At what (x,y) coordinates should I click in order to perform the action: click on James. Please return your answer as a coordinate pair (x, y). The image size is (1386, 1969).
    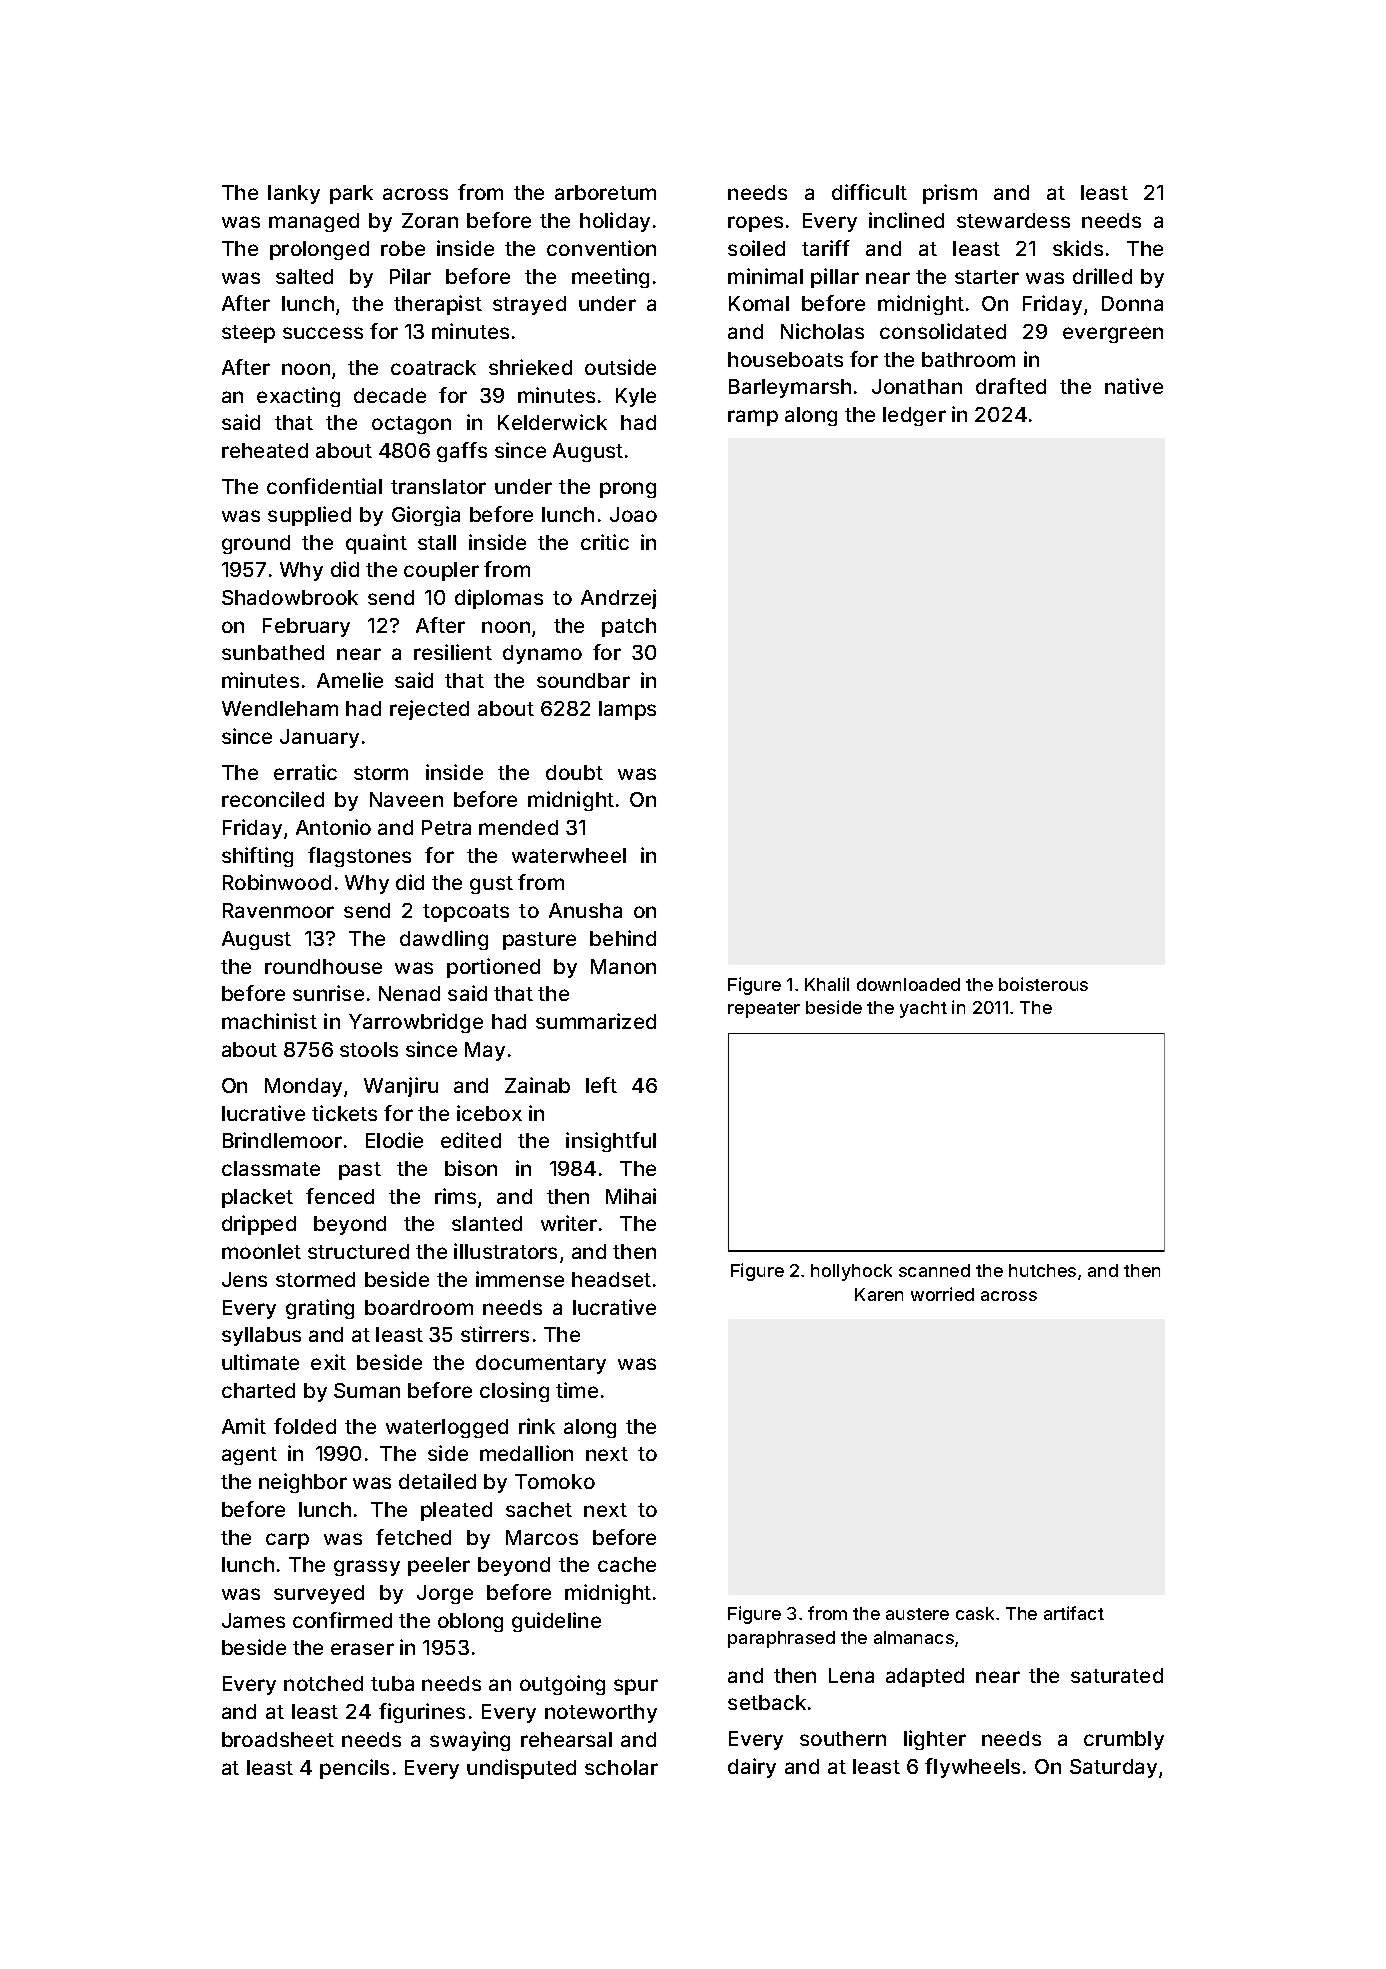
    Looking at the image, I should click on (253, 1620).
